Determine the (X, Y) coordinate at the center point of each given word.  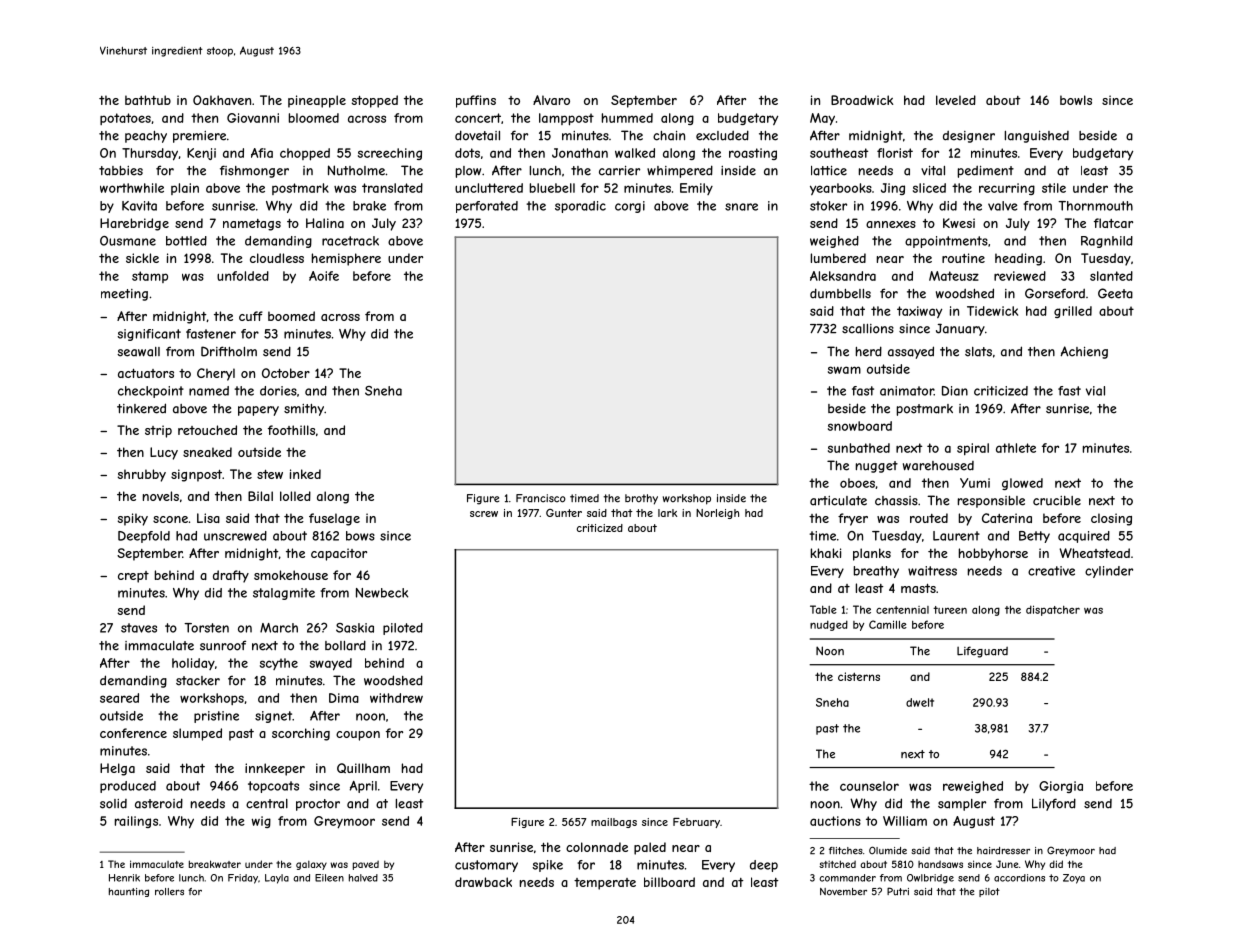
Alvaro (551, 100)
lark (667, 513)
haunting (129, 892)
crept (133, 577)
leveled (956, 100)
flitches (846, 851)
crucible (1057, 501)
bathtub (148, 100)
